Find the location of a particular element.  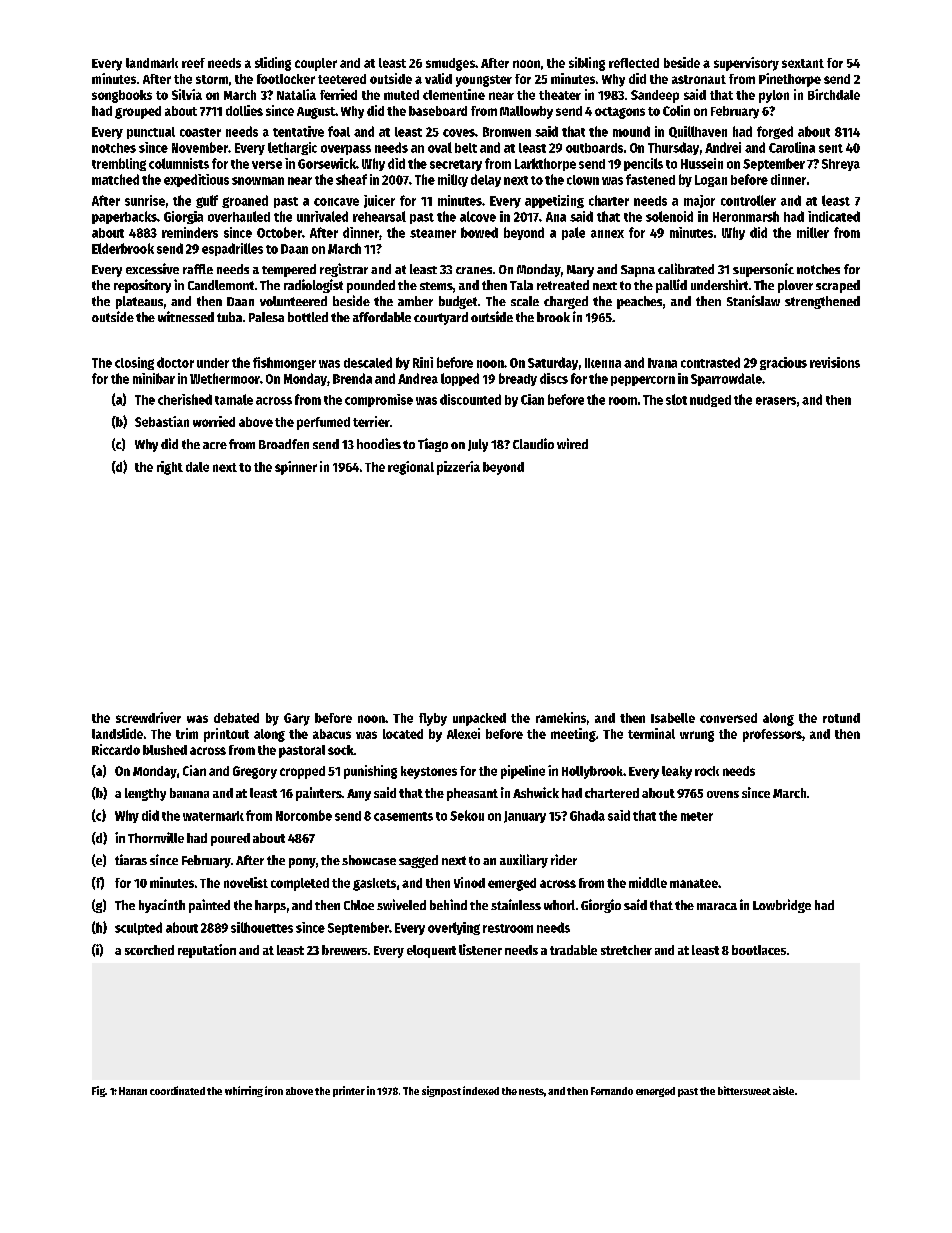

Chloe is located at coordinates (359, 905).
